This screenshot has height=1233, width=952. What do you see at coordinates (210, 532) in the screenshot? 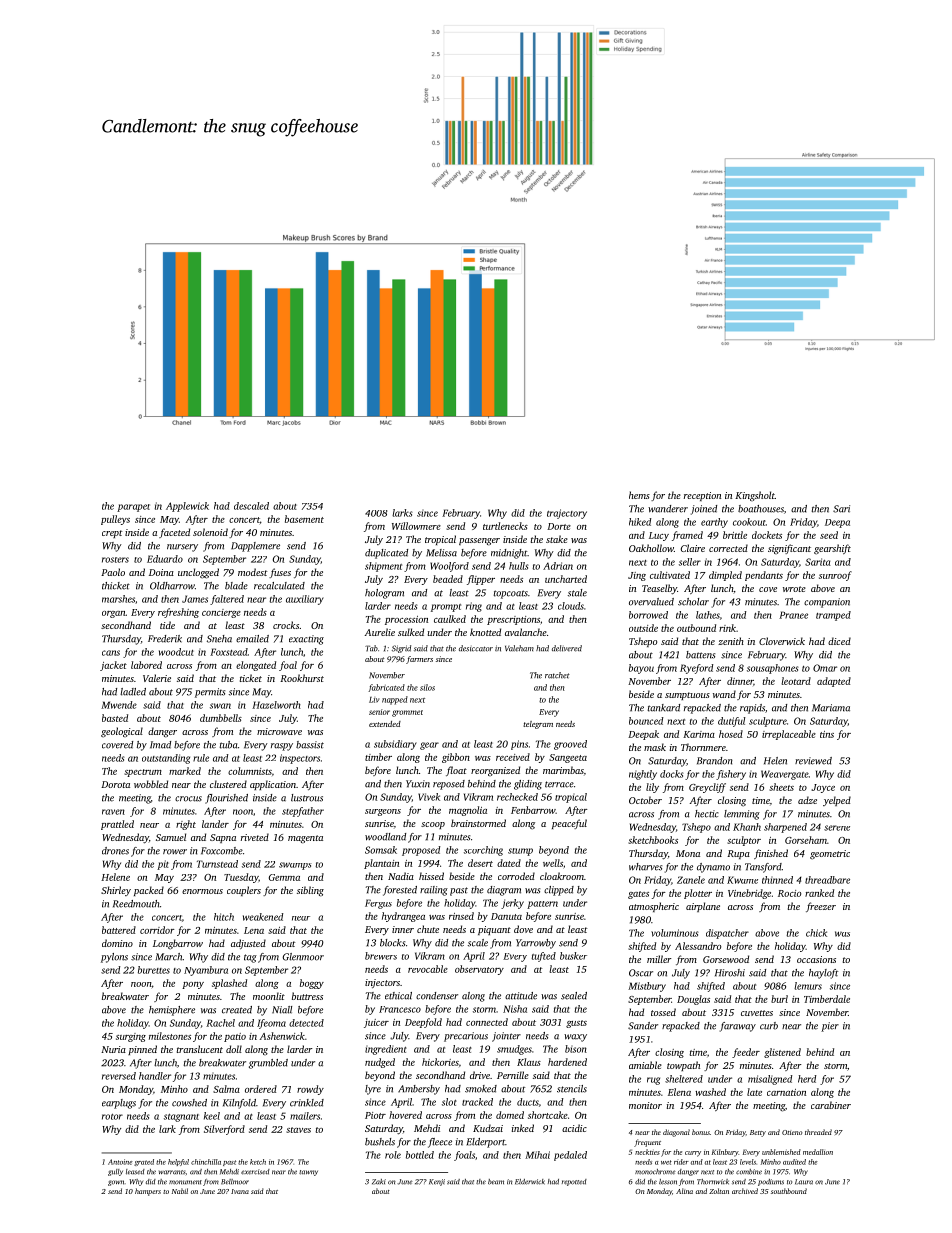
I see `solenoid` at bounding box center [210, 532].
